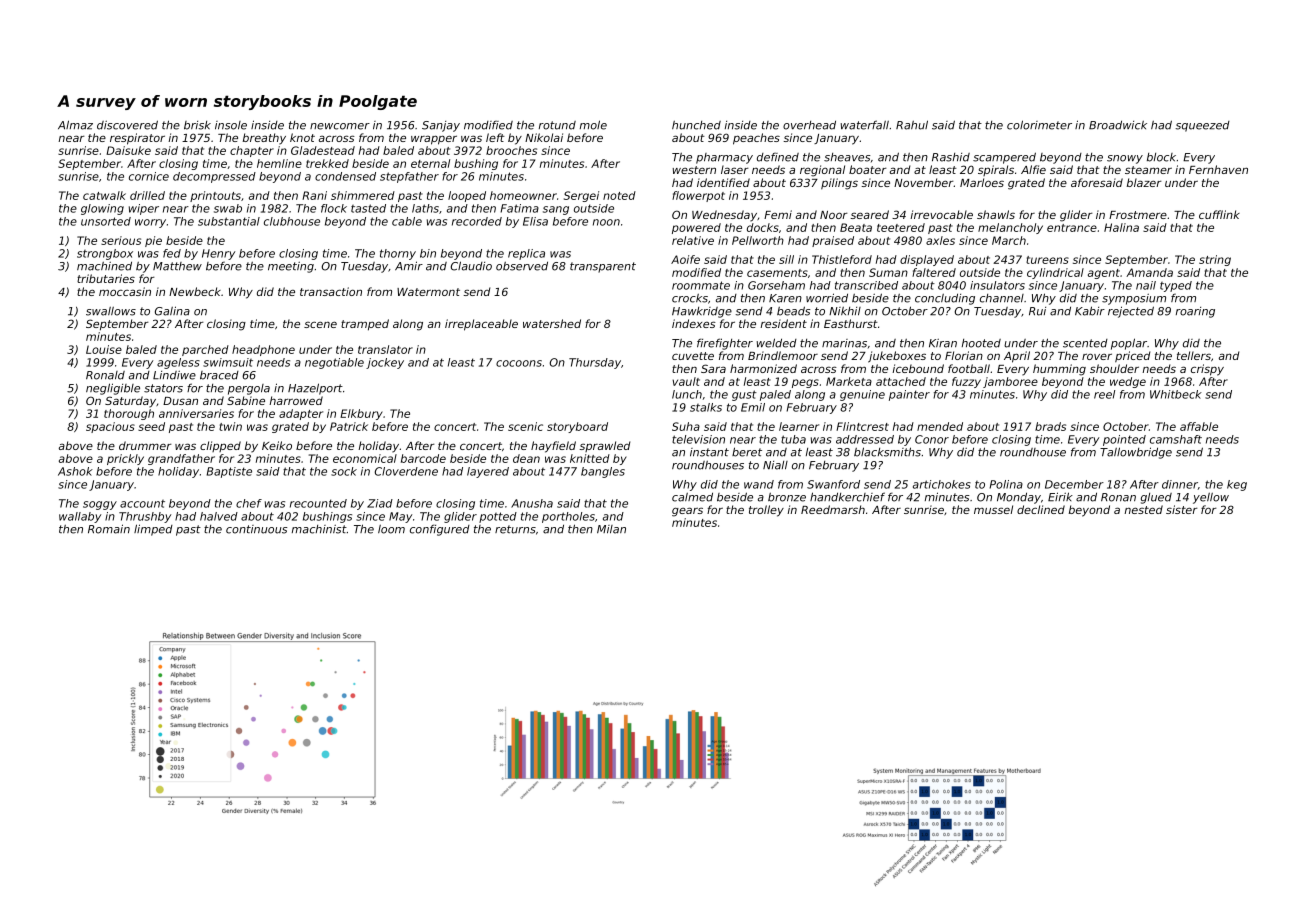 The height and width of the screenshot is (924, 1308). Describe the element at coordinates (940, 426) in the screenshot. I see `mended` at that location.
